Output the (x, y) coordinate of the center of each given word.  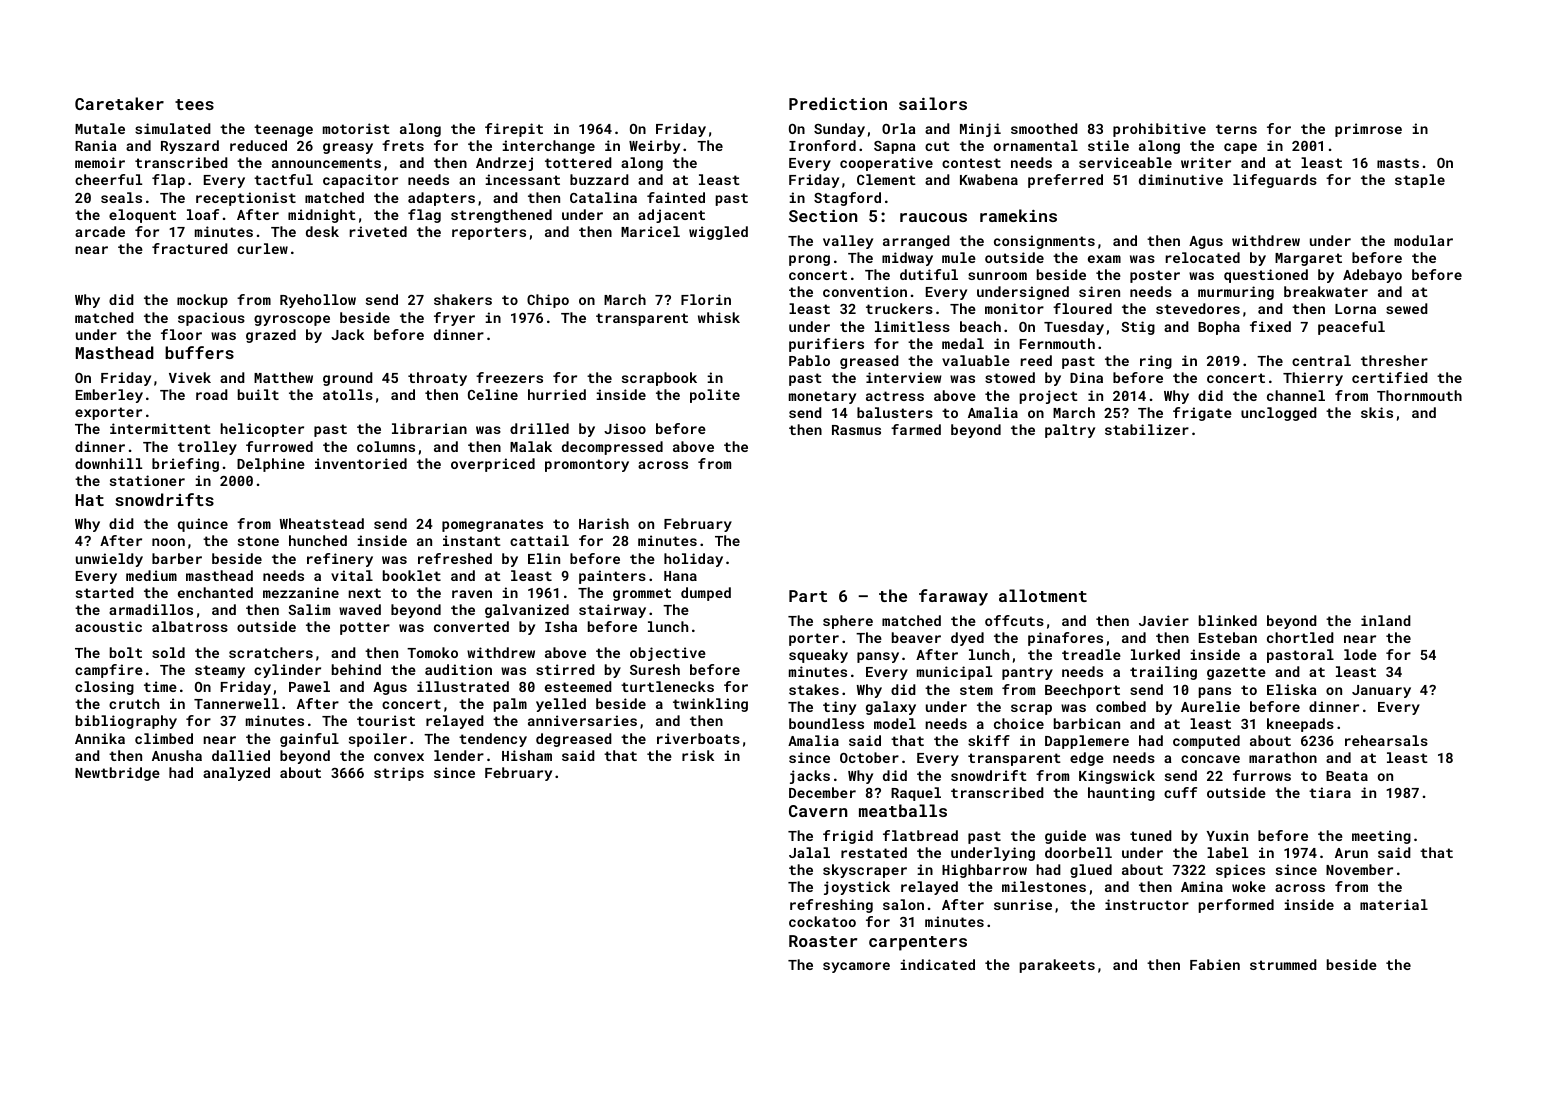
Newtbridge (117, 774)
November (1359, 869)
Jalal (809, 852)
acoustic (108, 626)
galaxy (891, 708)
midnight (322, 216)
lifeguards (1275, 181)
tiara (1330, 792)
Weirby (654, 147)
